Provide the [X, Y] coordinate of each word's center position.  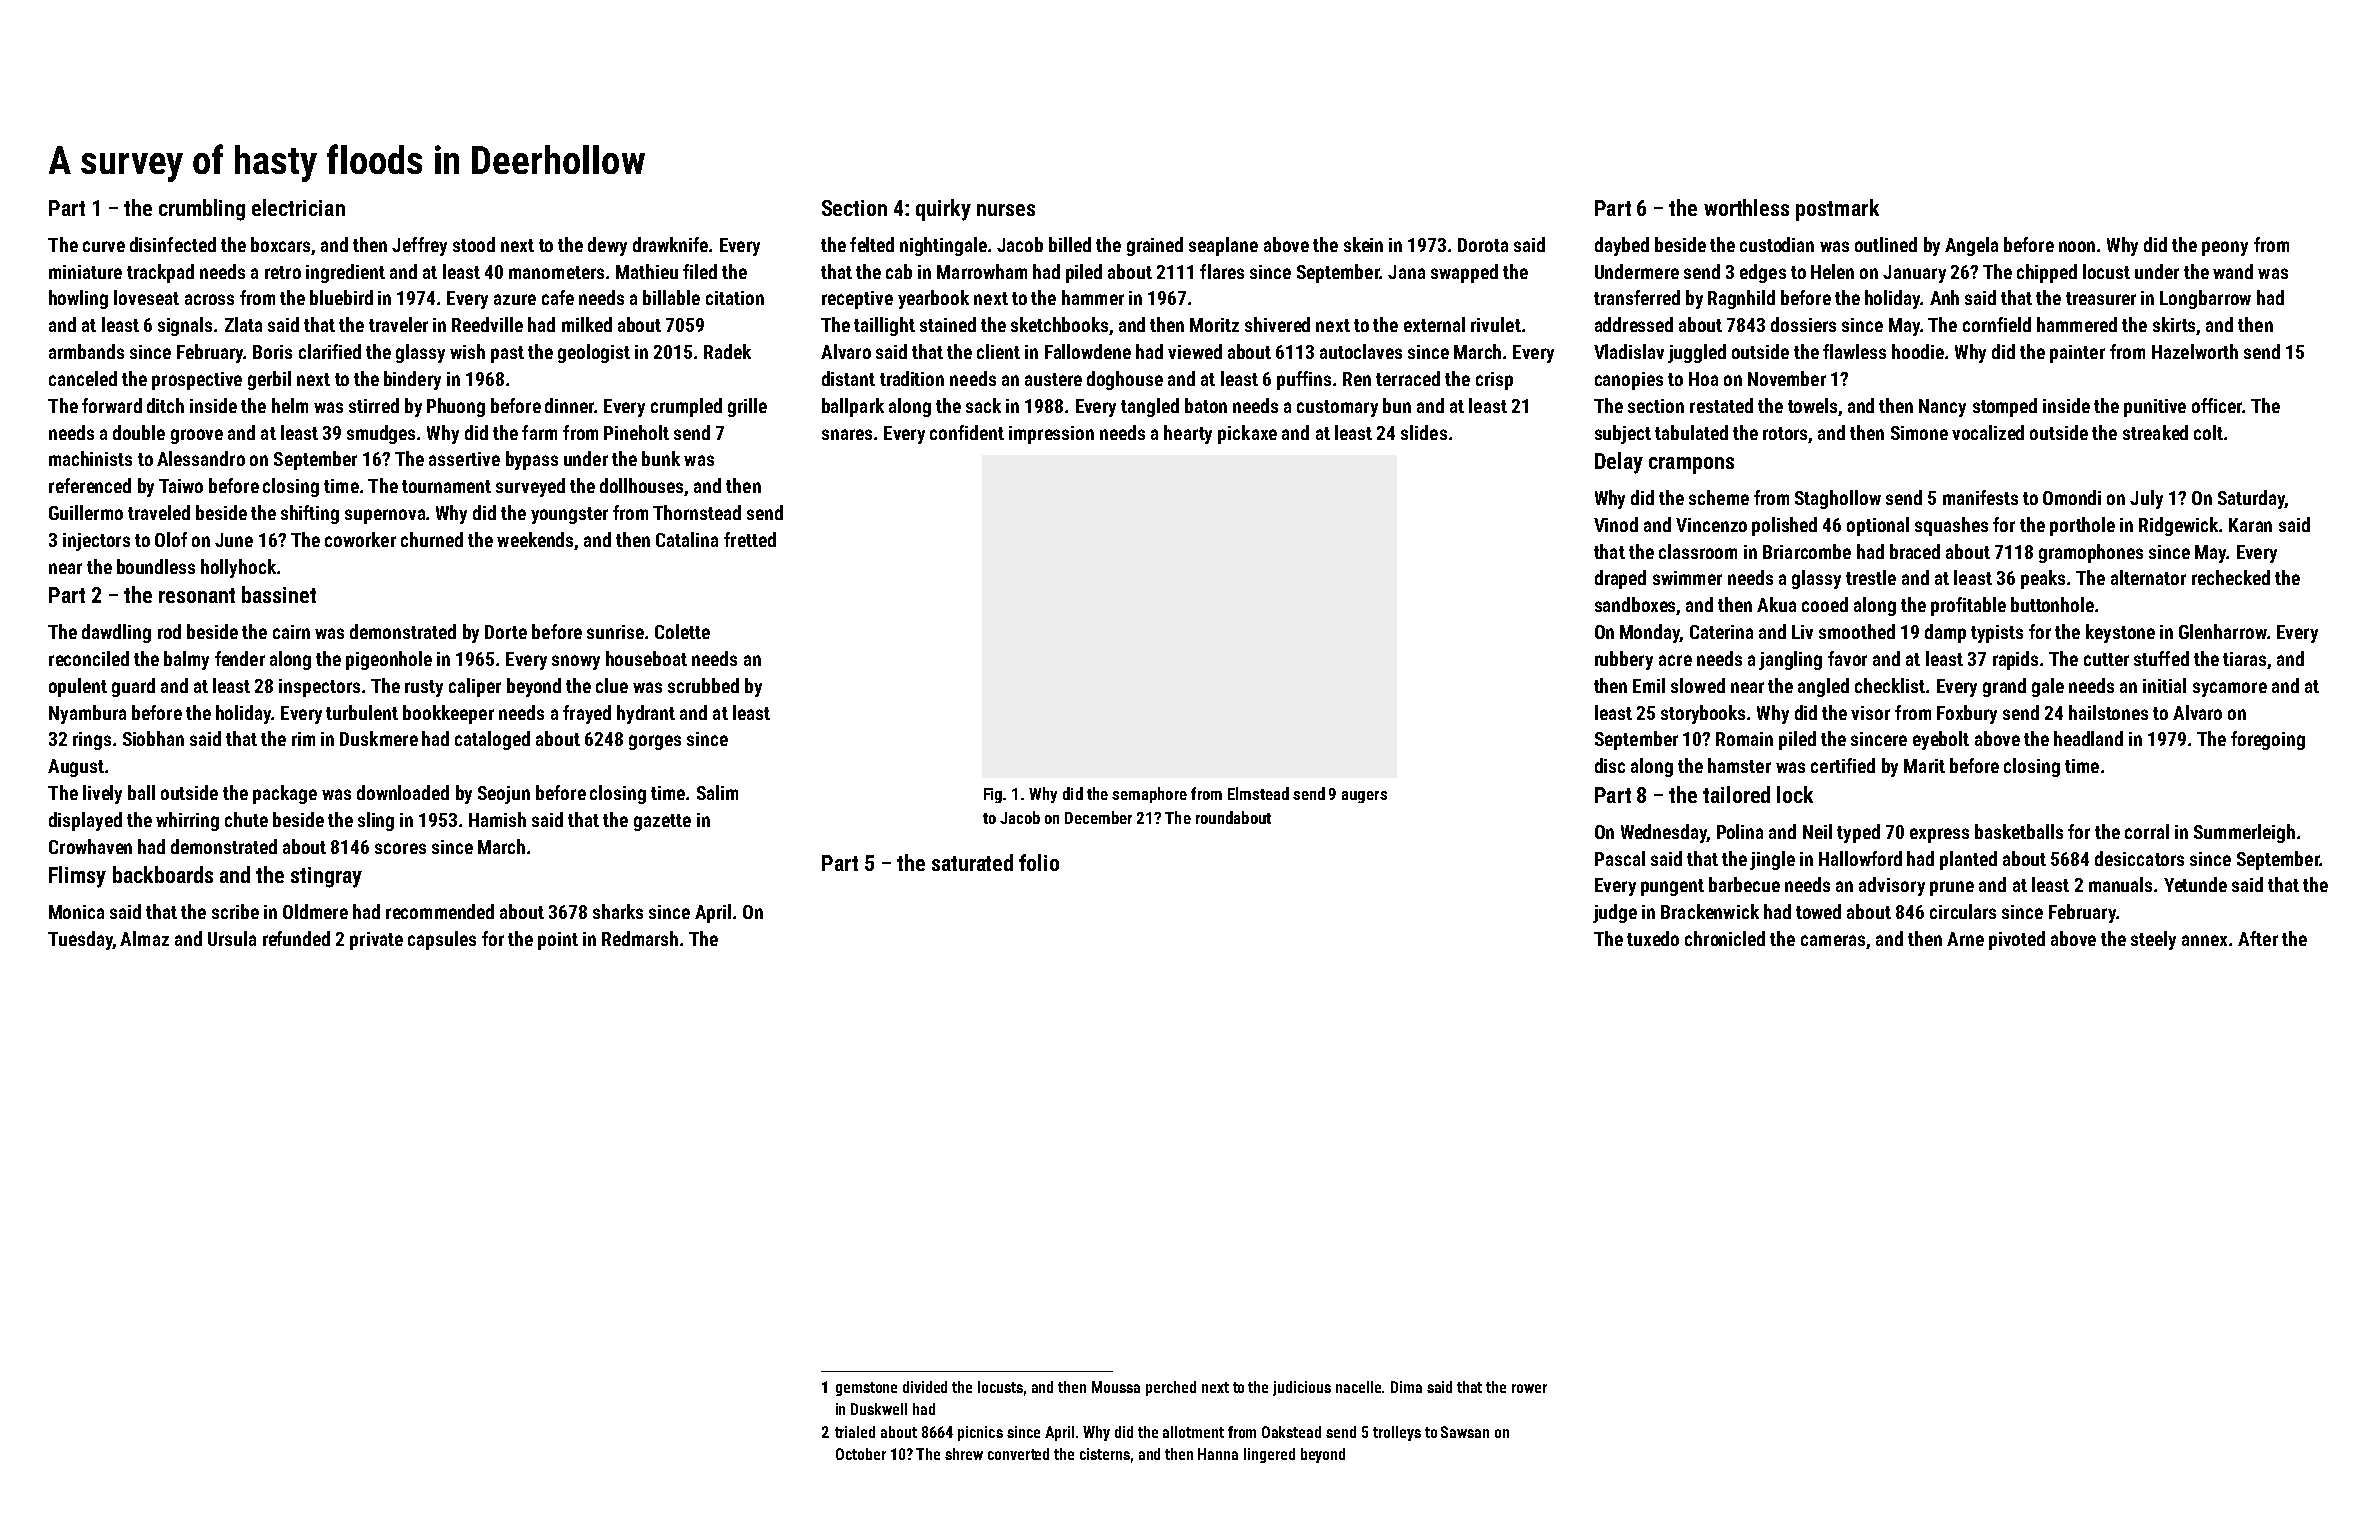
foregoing [2268, 740]
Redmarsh [640, 938]
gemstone [866, 1389]
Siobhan [153, 738]
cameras [1833, 940]
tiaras [2244, 659]
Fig [994, 795]
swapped [1464, 273]
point [558, 941]
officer [2217, 405]
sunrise [615, 632]
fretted [750, 539]
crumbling [202, 210]
